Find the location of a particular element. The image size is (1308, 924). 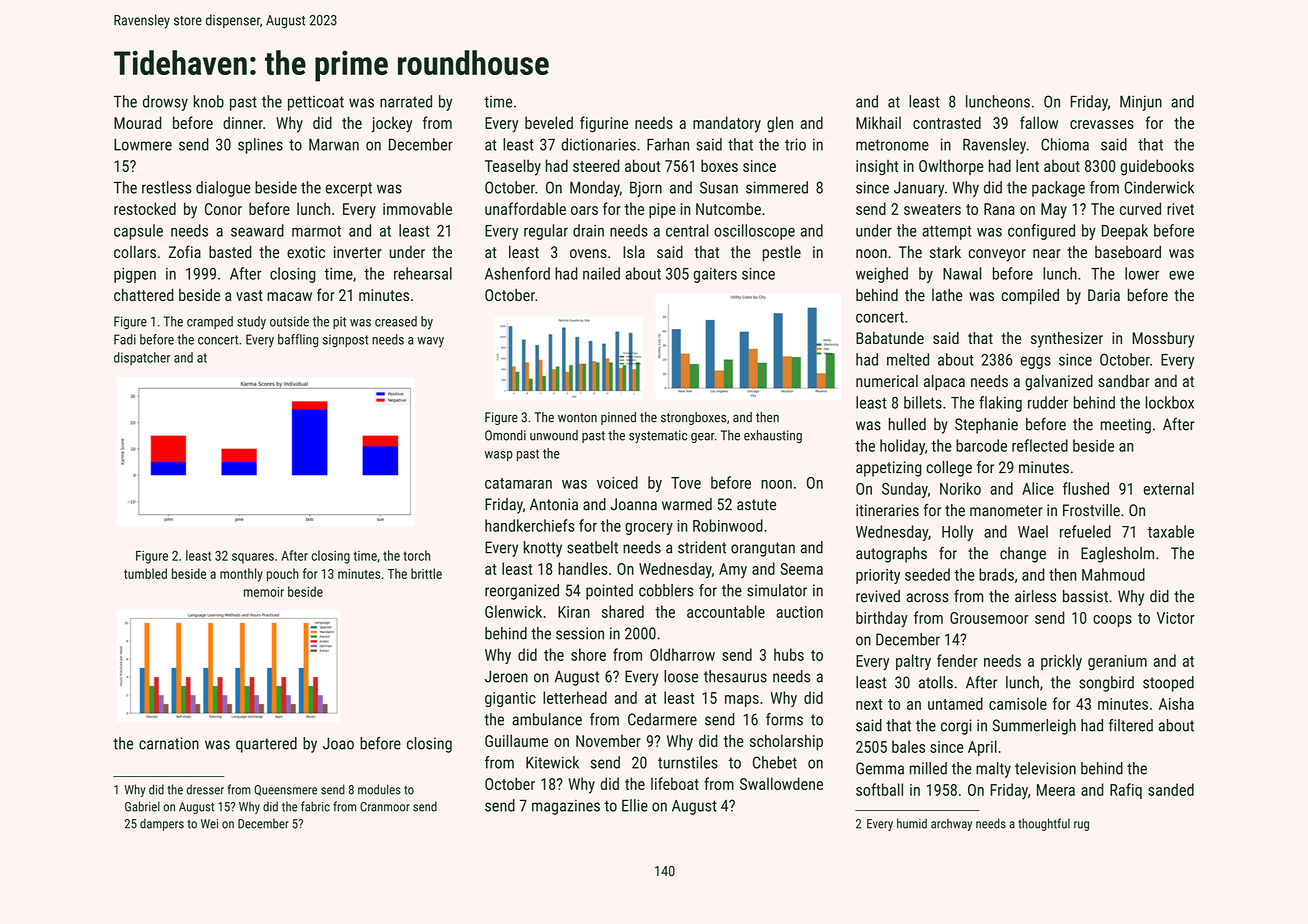

refueled is located at coordinates (1085, 531).
